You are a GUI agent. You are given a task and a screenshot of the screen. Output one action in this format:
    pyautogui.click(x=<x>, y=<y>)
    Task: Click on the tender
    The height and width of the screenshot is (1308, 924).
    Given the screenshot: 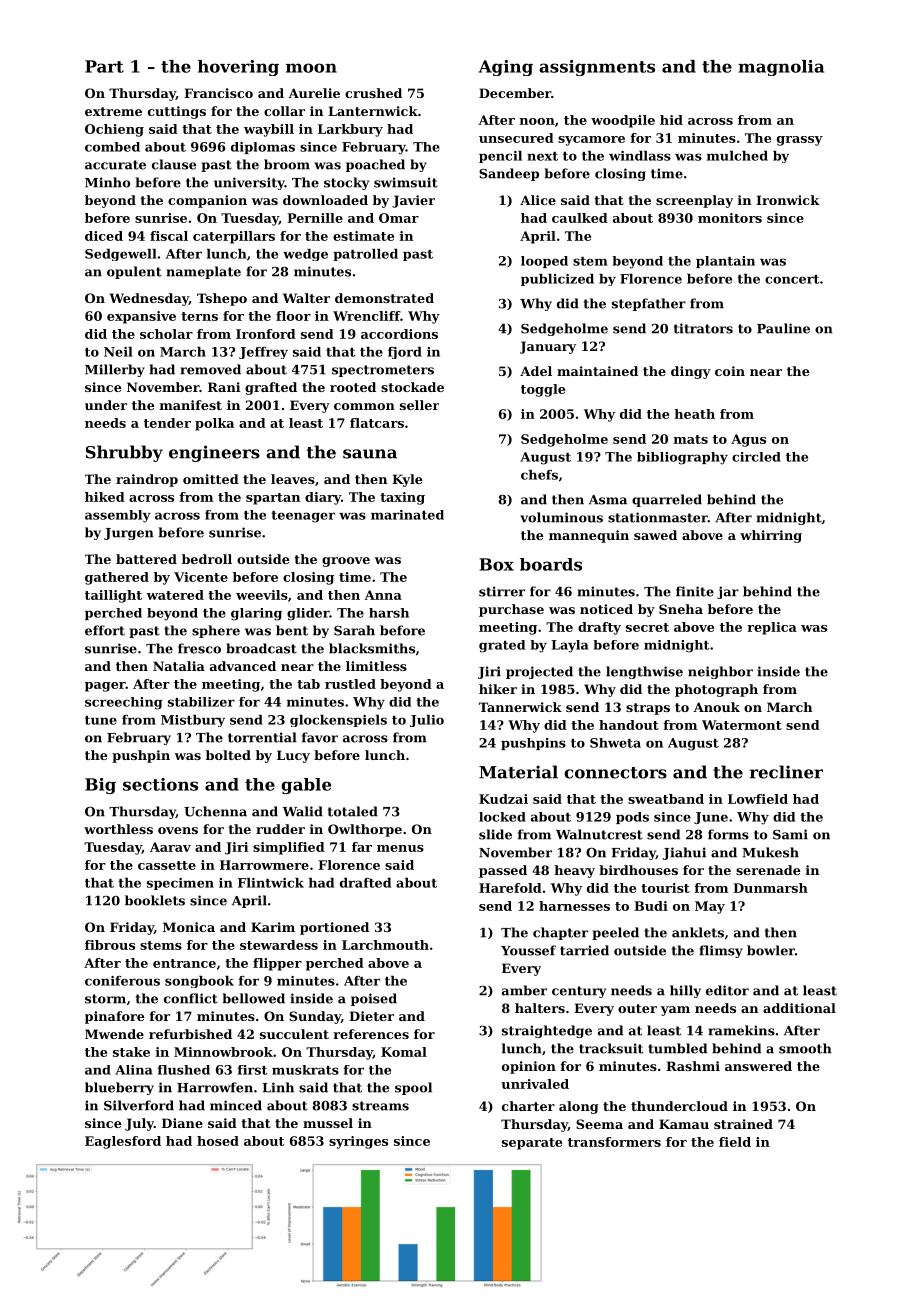 What is the action you would take?
    pyautogui.click(x=167, y=423)
